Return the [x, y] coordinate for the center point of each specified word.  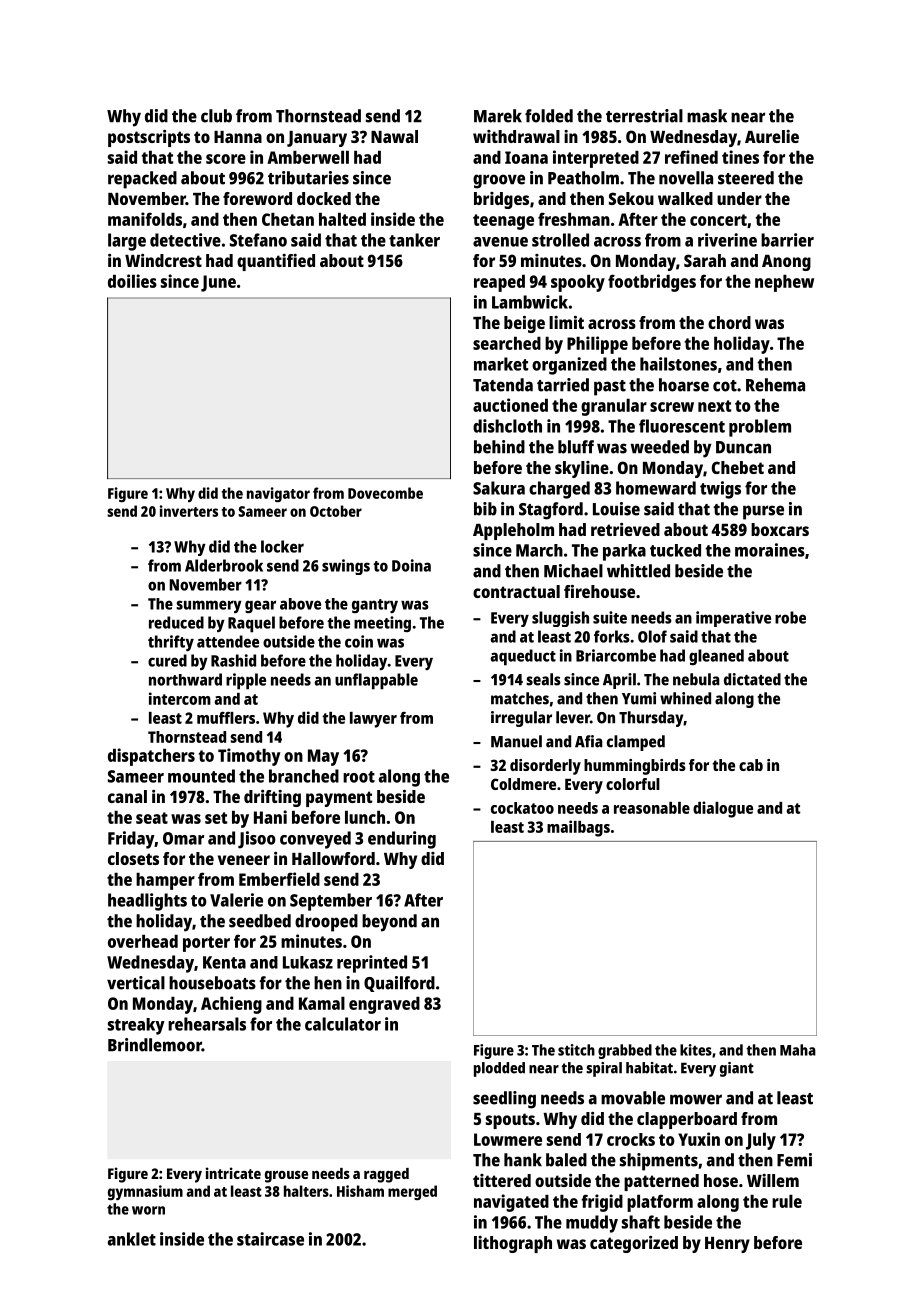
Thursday [651, 719]
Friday [131, 840]
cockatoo [522, 808]
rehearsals [207, 1024]
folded [549, 116]
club [216, 116]
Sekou [631, 198]
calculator [343, 1024]
